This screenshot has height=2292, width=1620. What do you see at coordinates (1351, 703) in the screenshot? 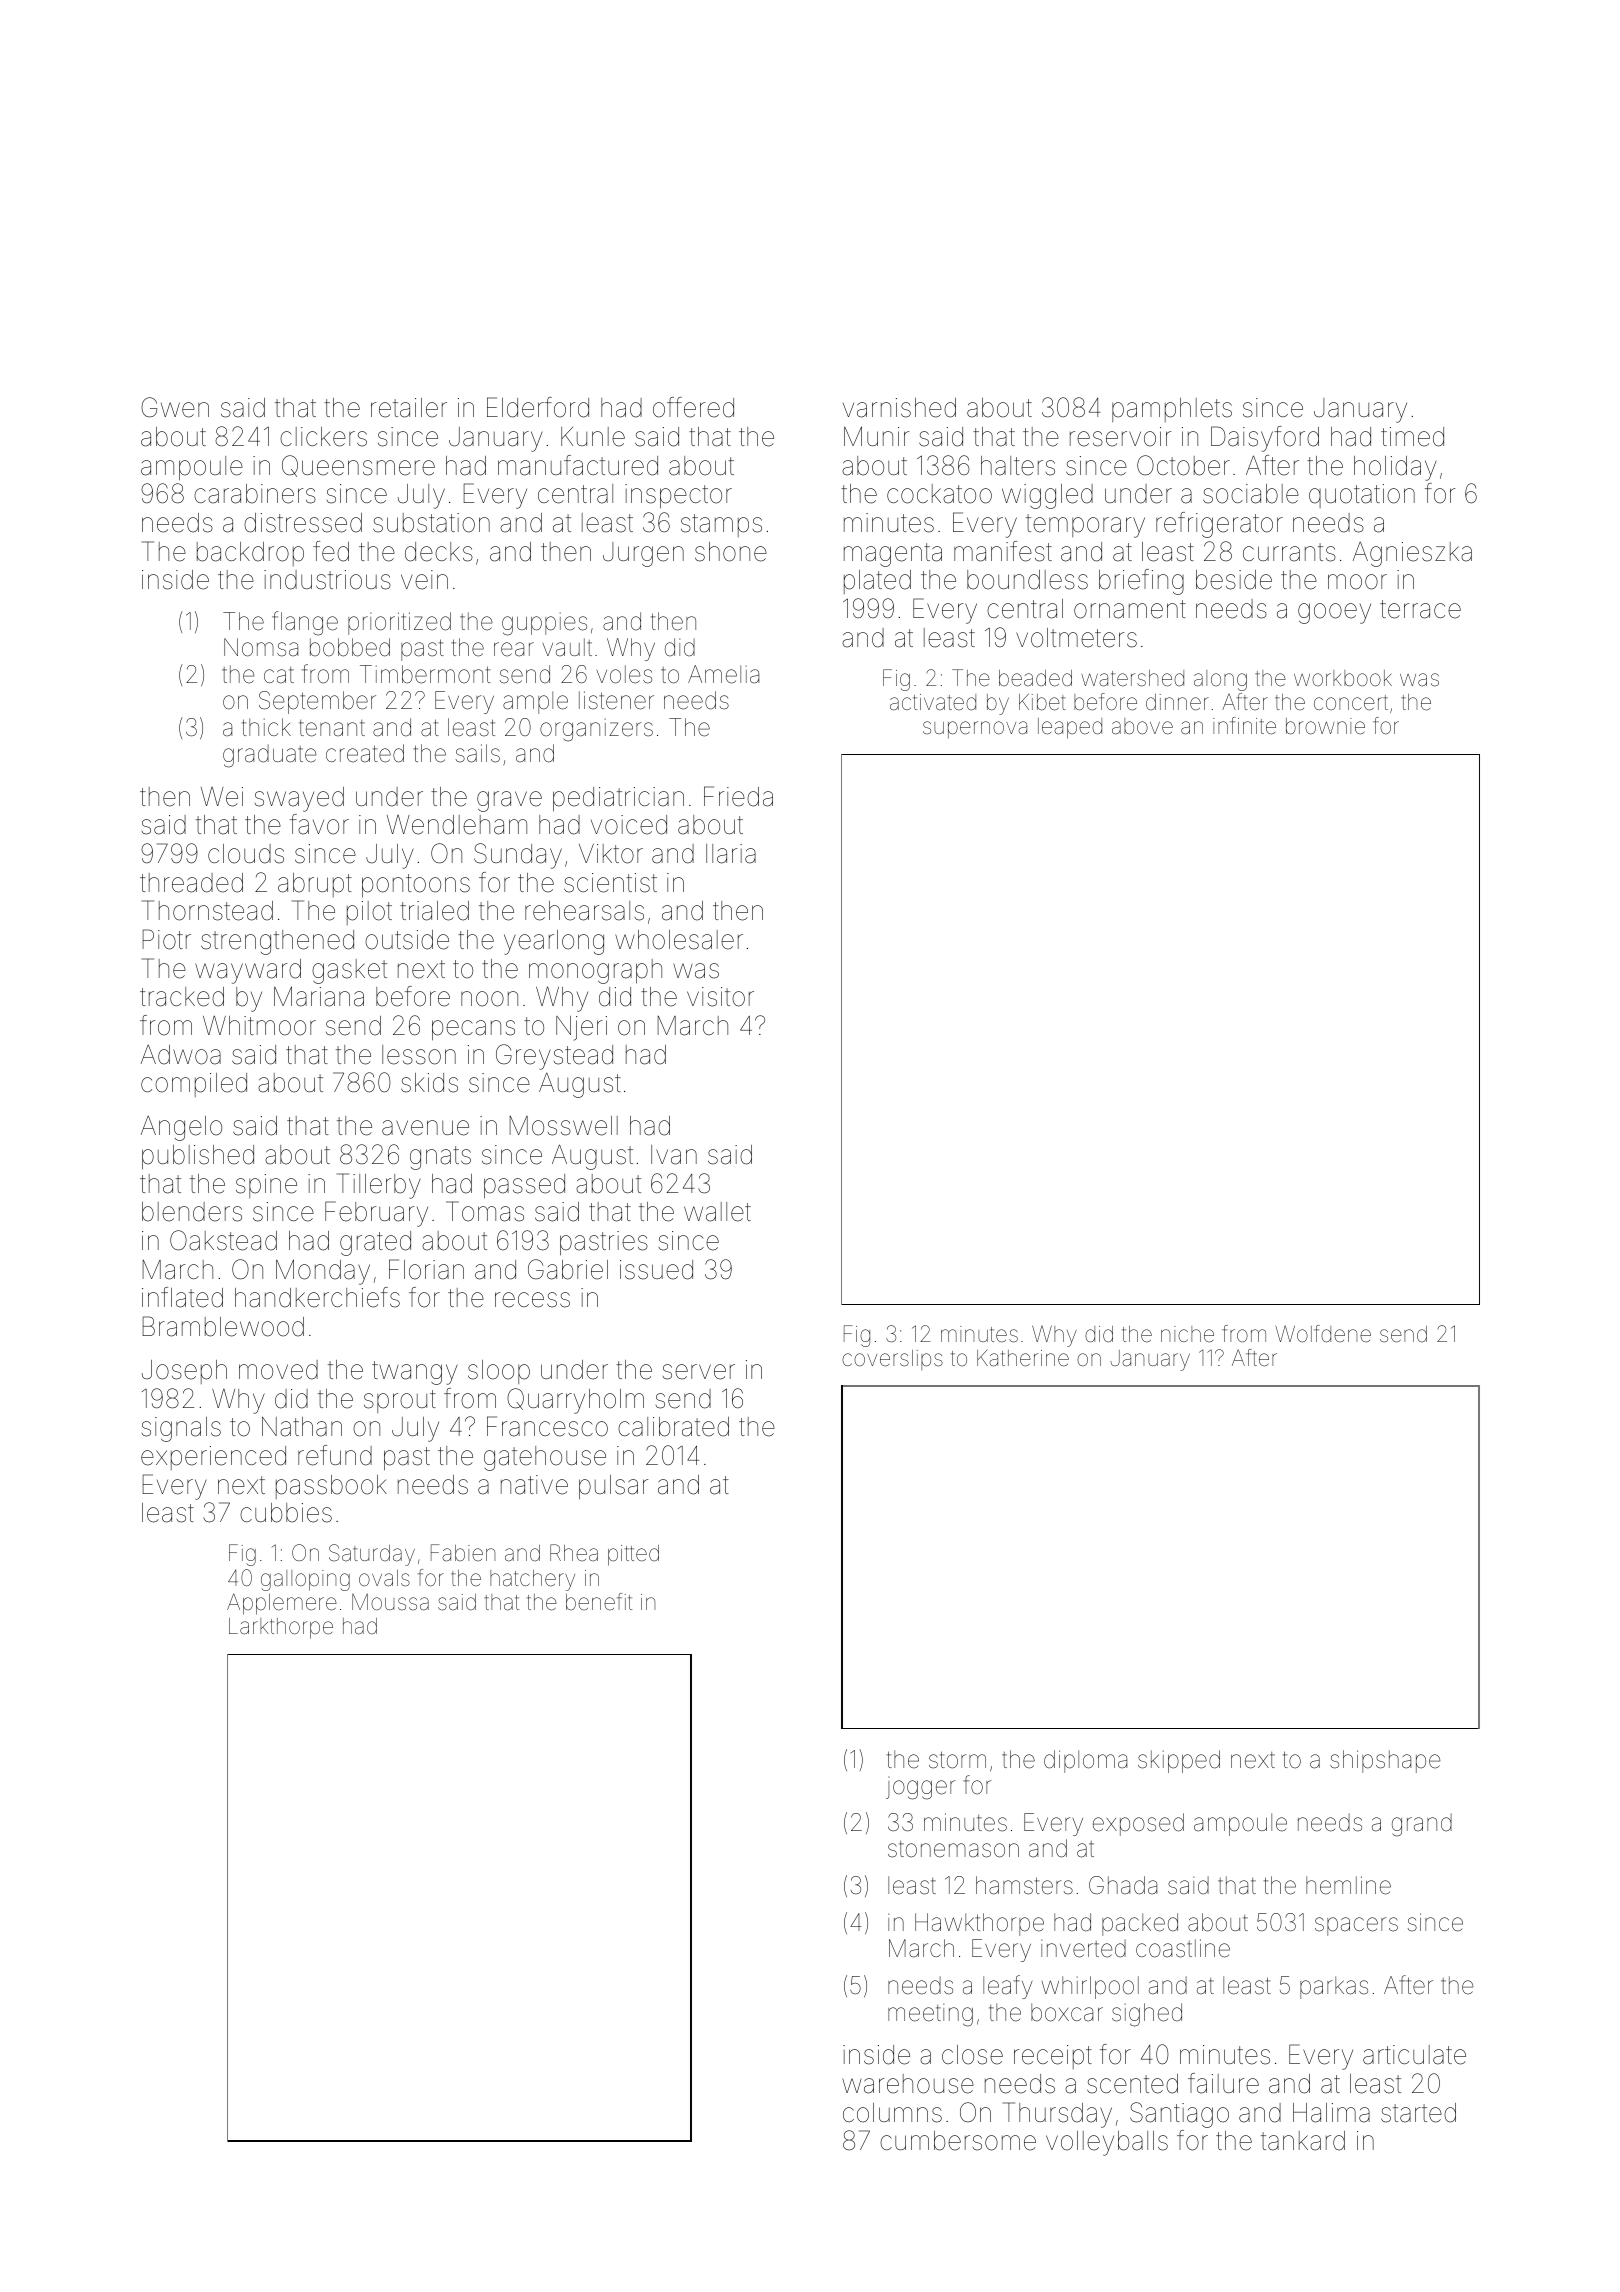
I see `concert` at bounding box center [1351, 703].
